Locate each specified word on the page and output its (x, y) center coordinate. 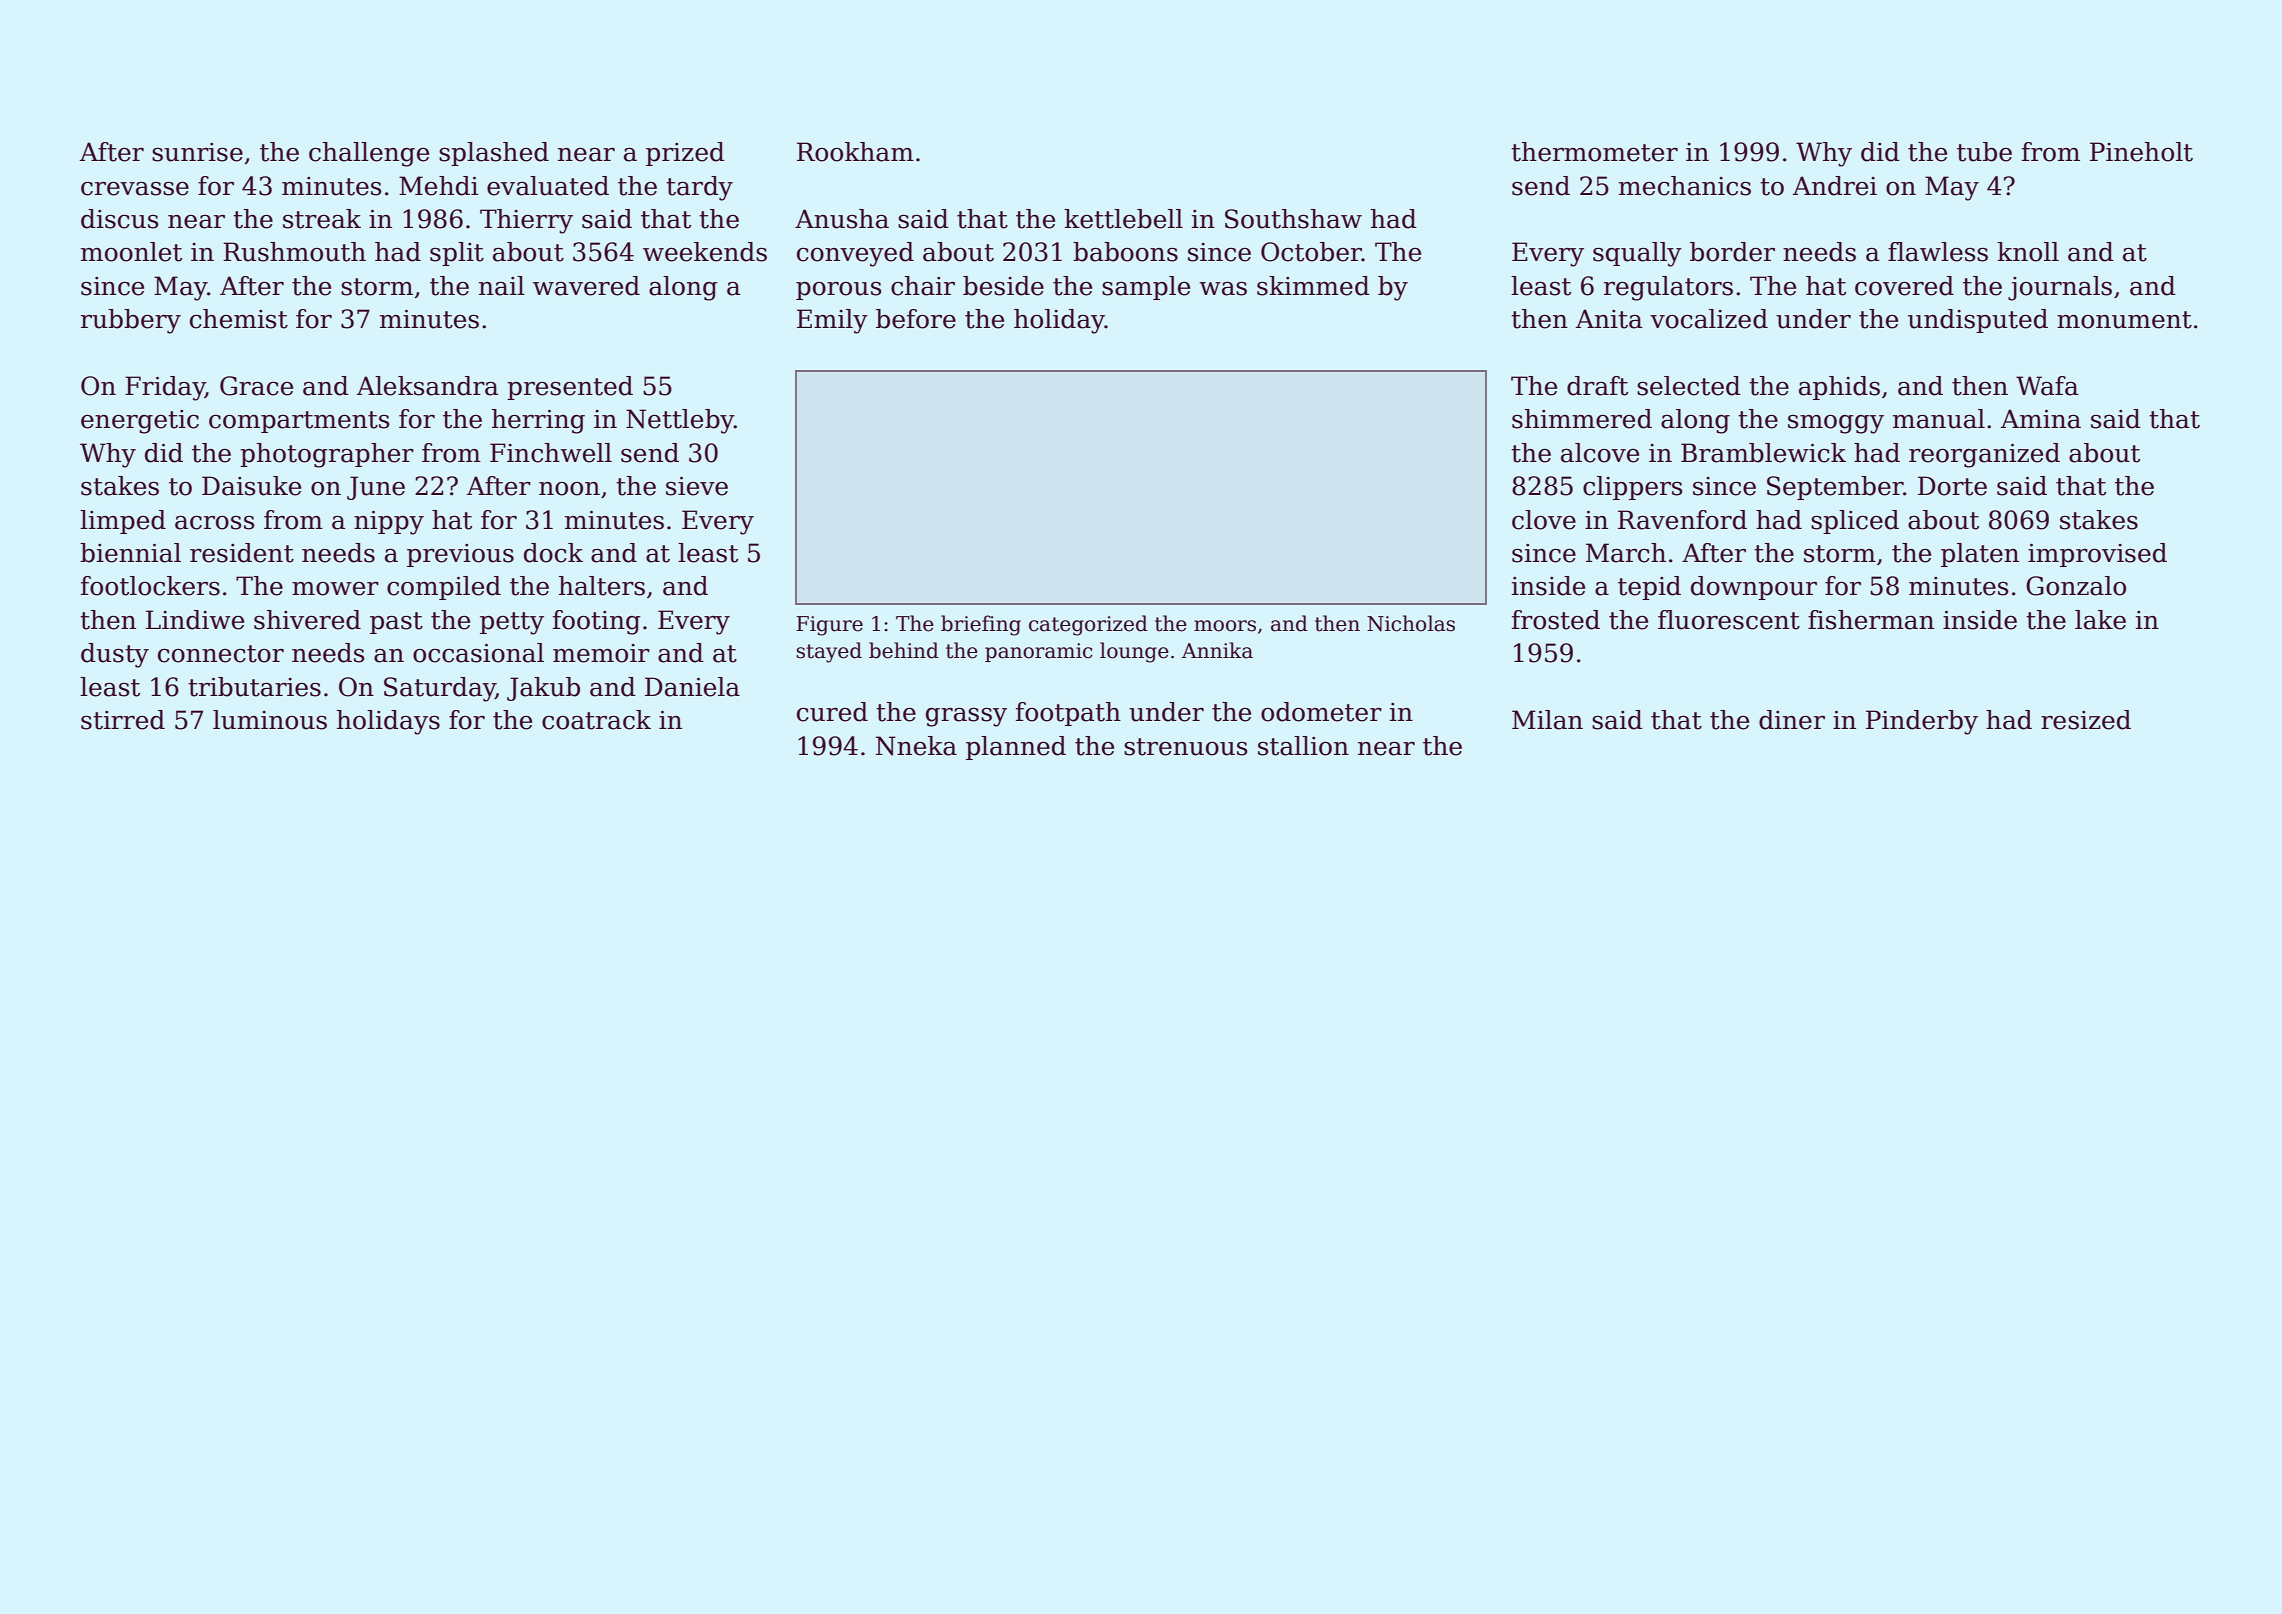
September (1835, 488)
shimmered (1582, 419)
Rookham (855, 152)
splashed (494, 154)
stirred (123, 720)
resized (2086, 720)
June (376, 488)
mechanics (1685, 186)
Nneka (916, 746)
